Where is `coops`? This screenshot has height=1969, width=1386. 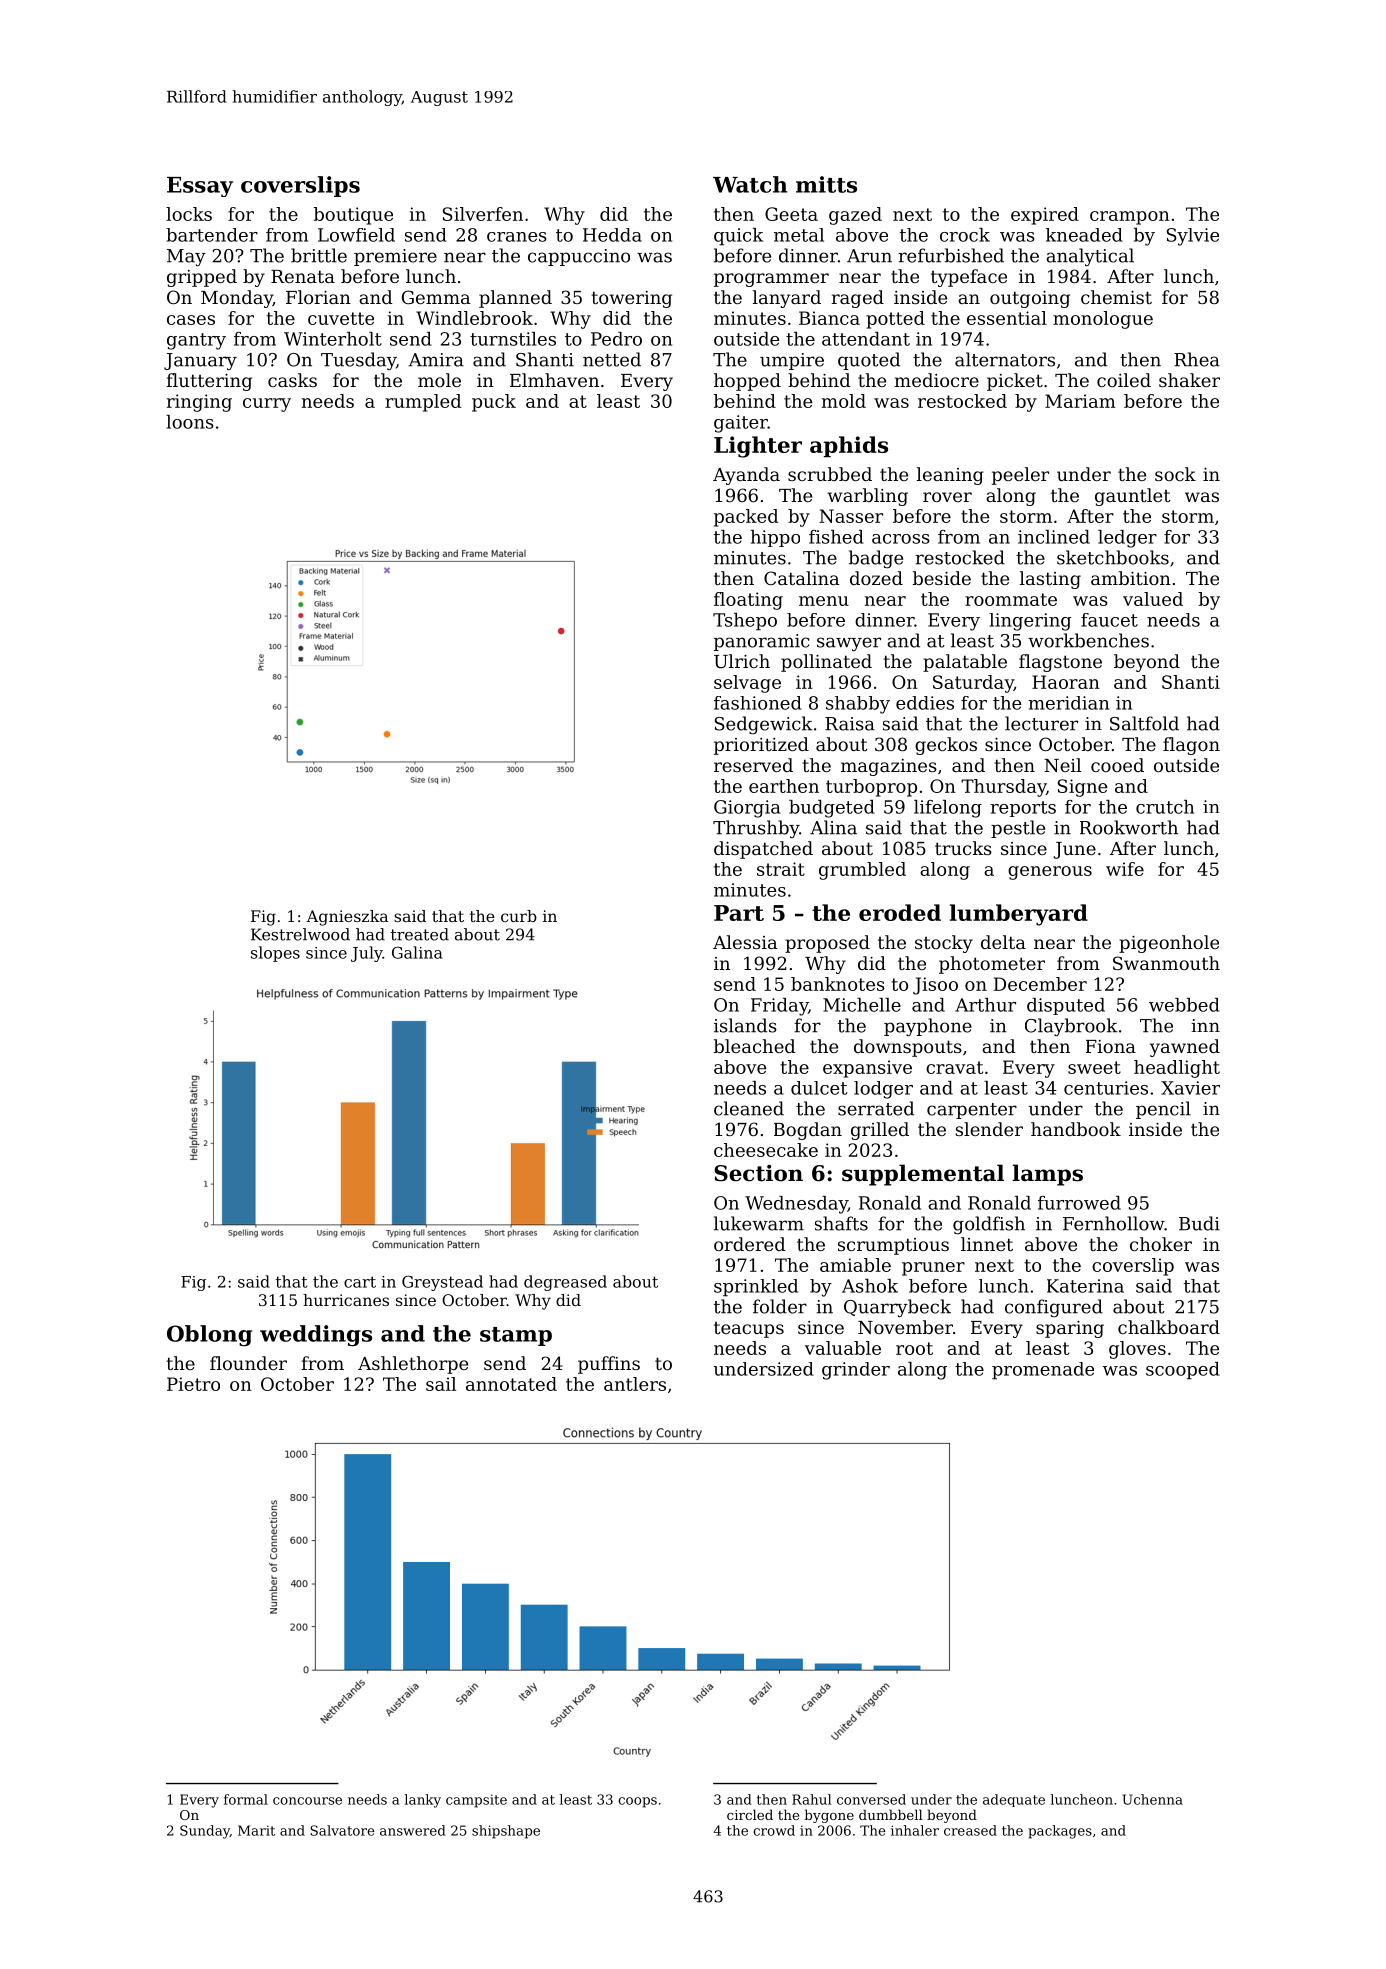 coops is located at coordinates (637, 1802).
